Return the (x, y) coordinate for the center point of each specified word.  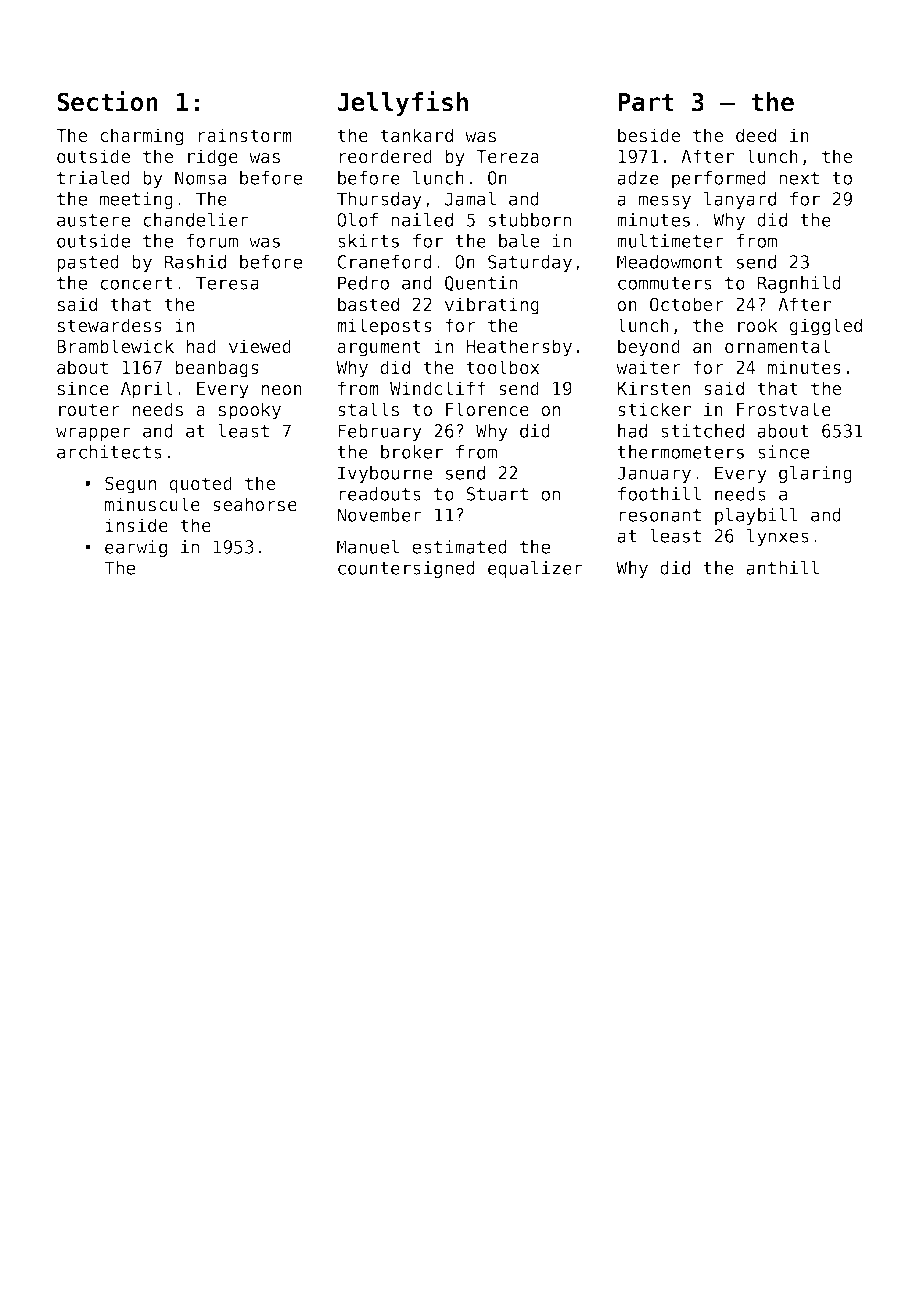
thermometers (680, 452)
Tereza (507, 157)
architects (109, 452)
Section (107, 101)
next (799, 178)
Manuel (368, 547)
